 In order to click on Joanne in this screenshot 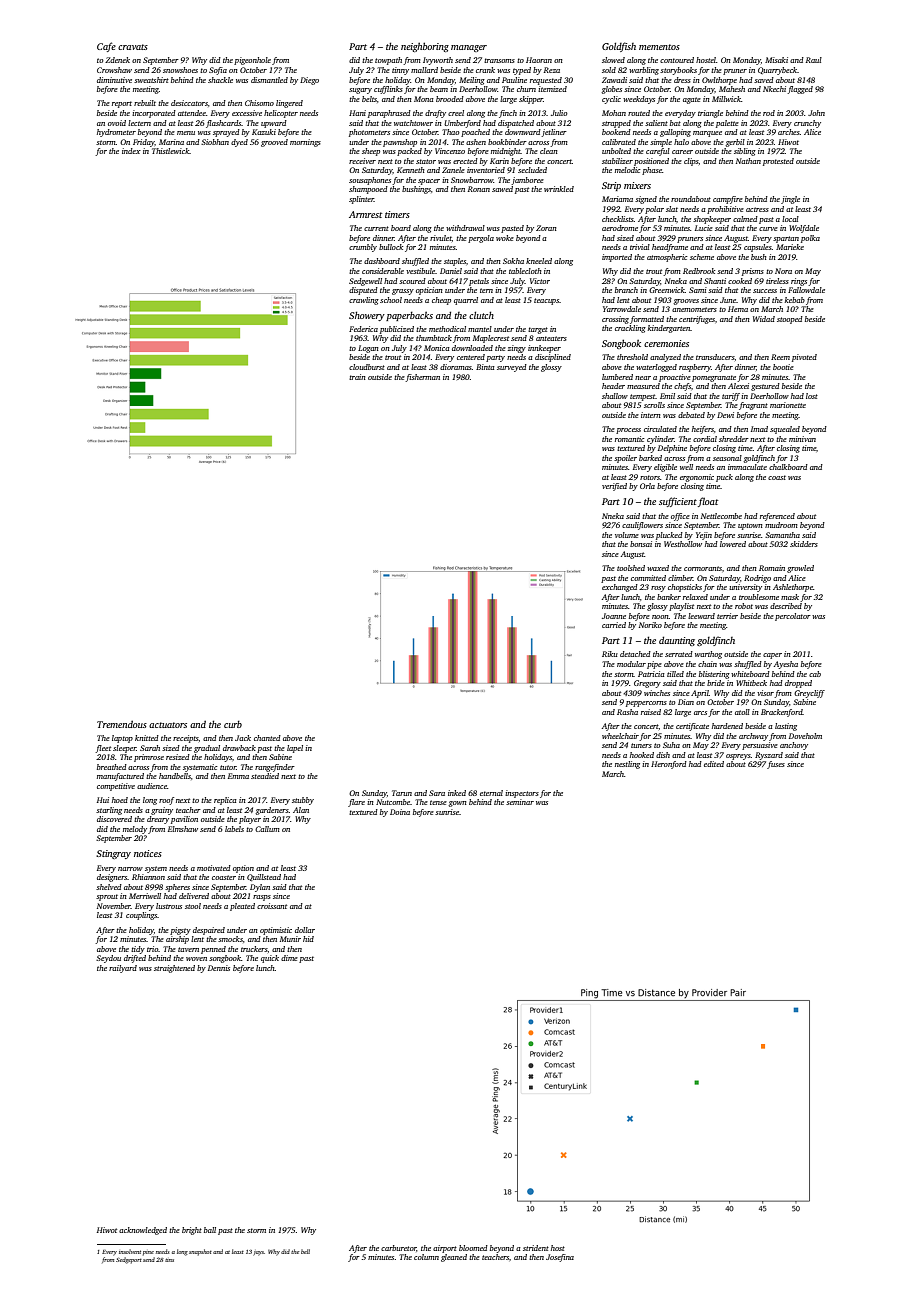, I will do `click(614, 616)`.
